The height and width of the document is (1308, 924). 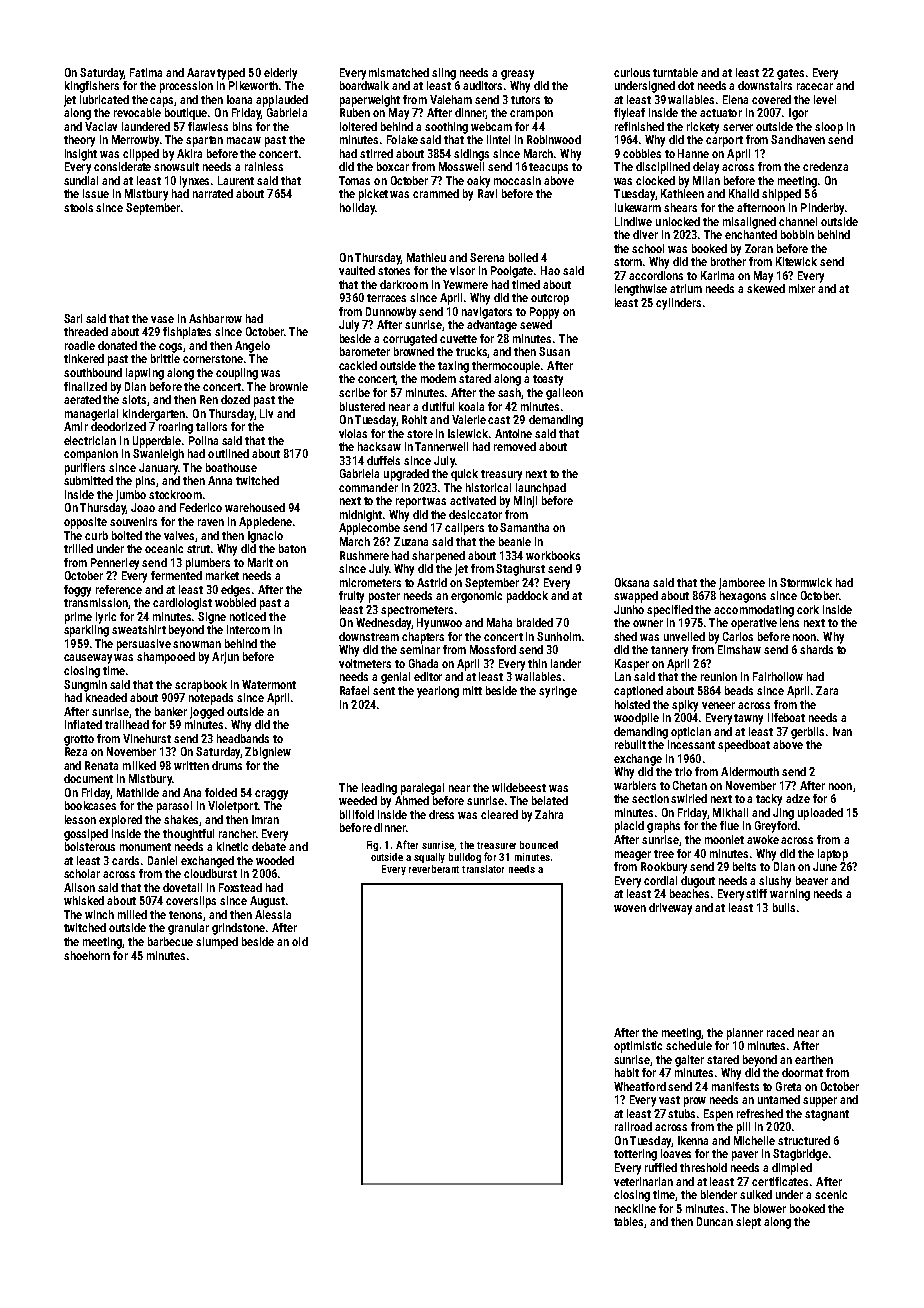 I want to click on railroad, so click(x=633, y=1126).
